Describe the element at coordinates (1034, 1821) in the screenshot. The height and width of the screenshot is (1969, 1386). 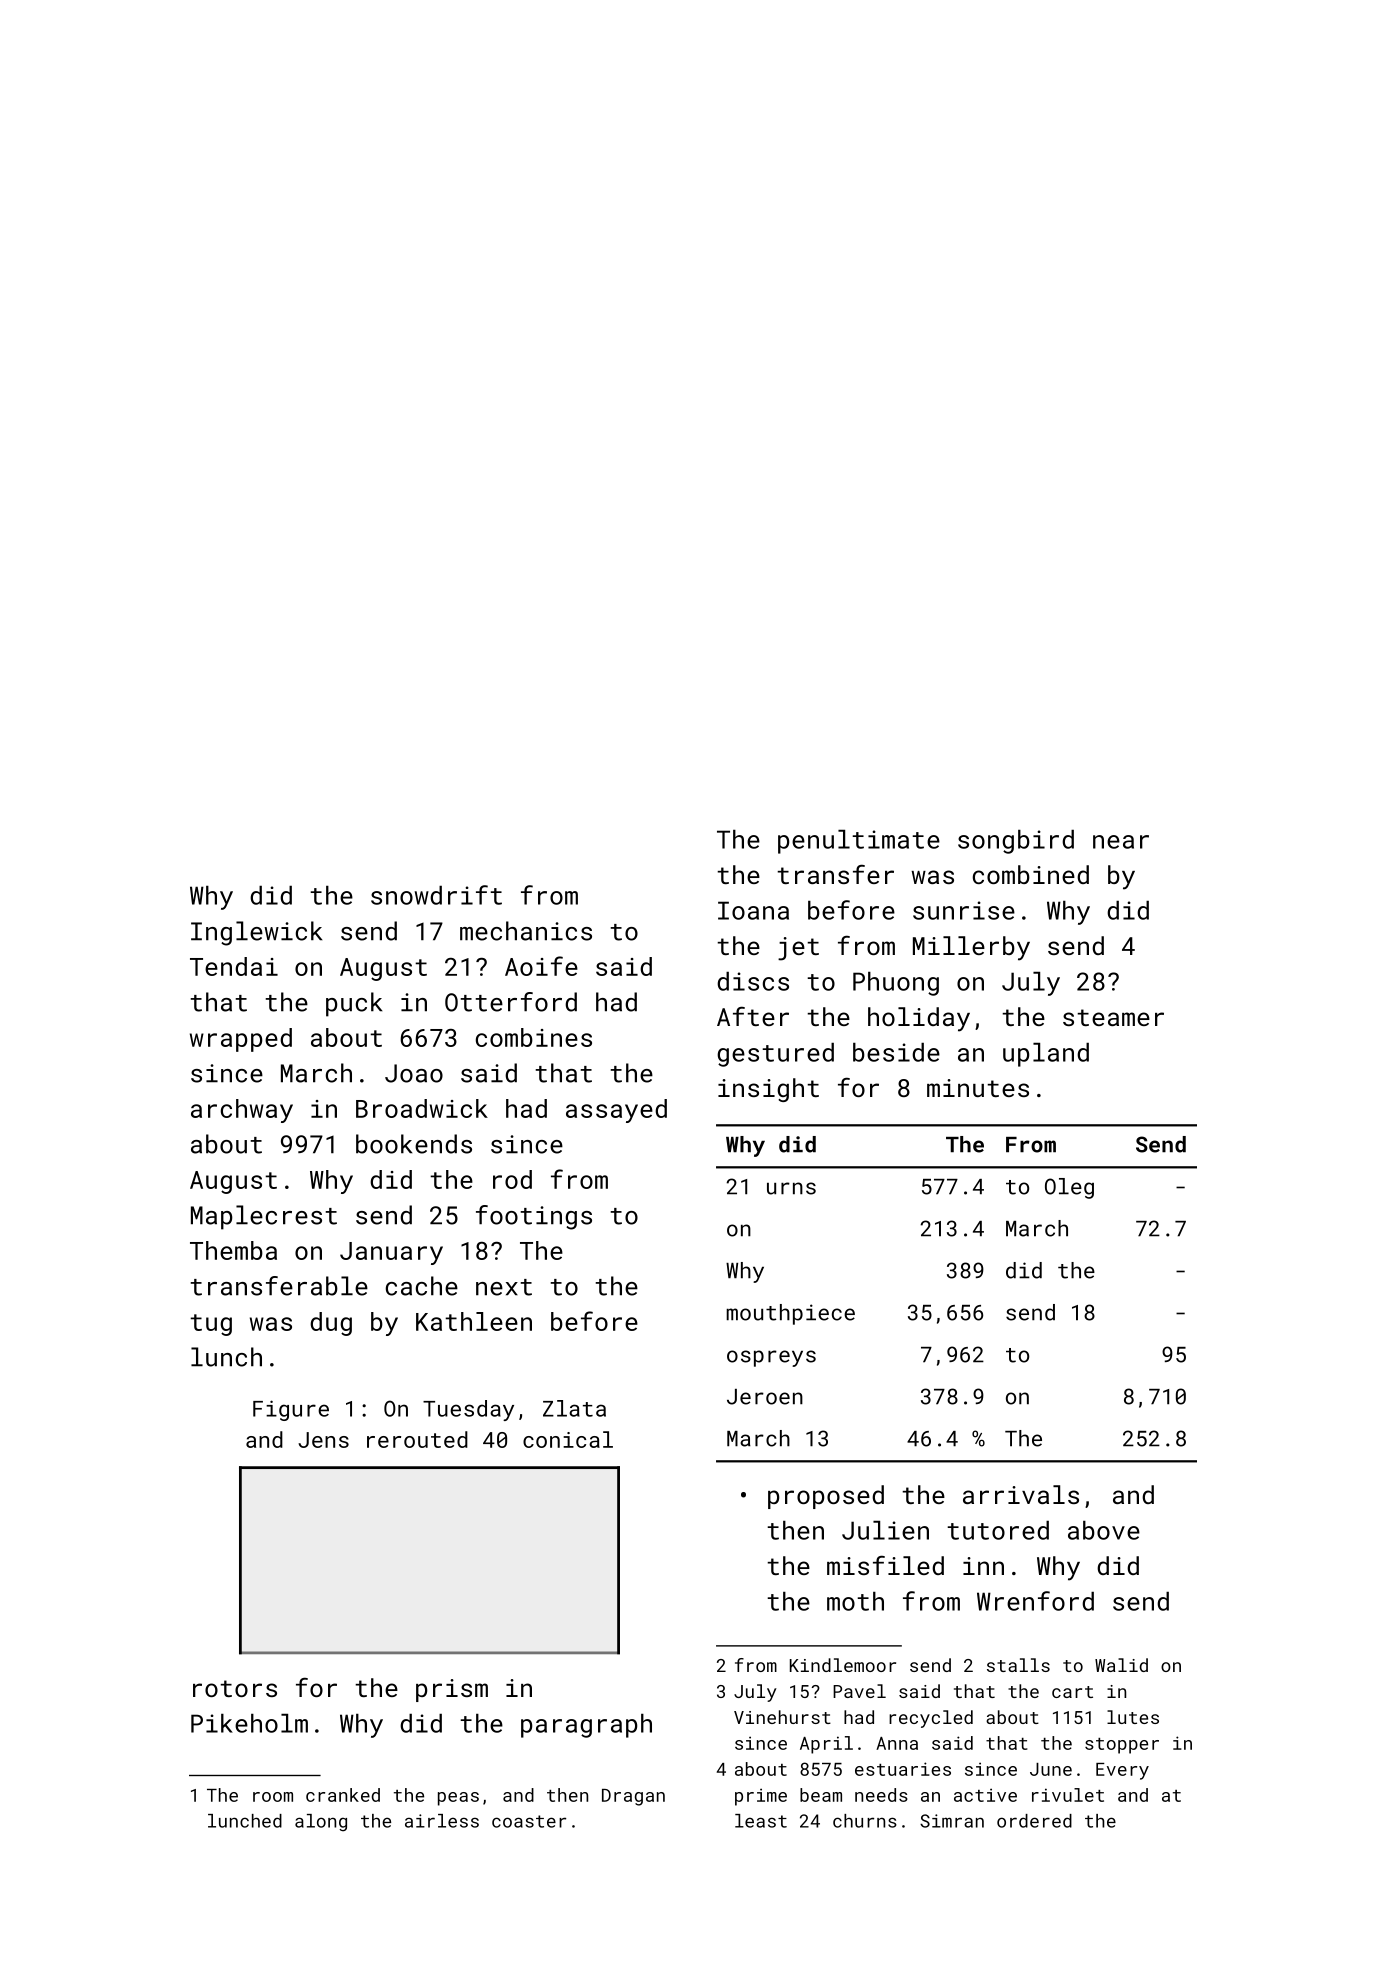
I see `ordered` at that location.
